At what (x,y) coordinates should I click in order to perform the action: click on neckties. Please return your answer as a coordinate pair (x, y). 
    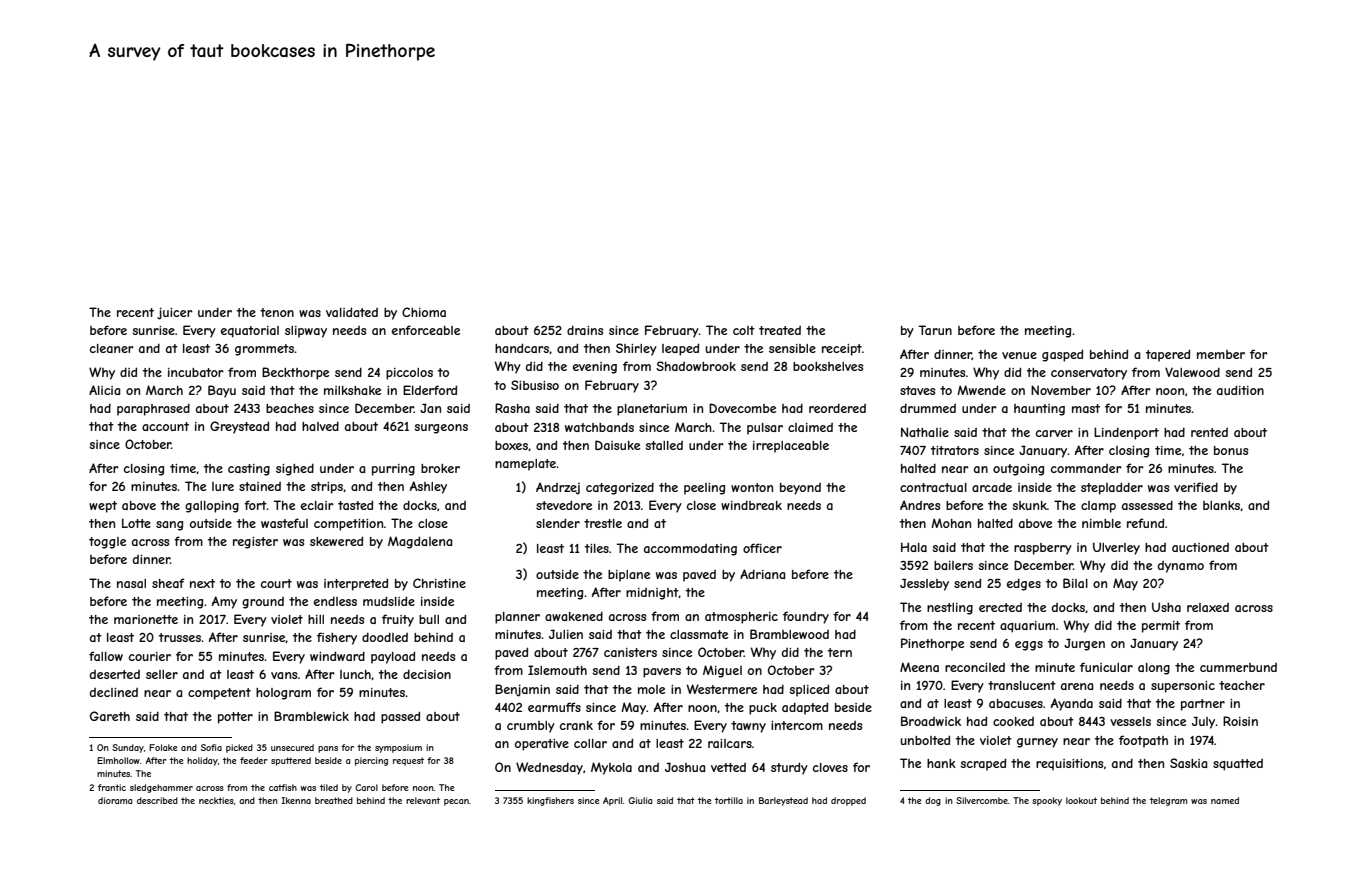
    Looking at the image, I should click on (216, 800).
